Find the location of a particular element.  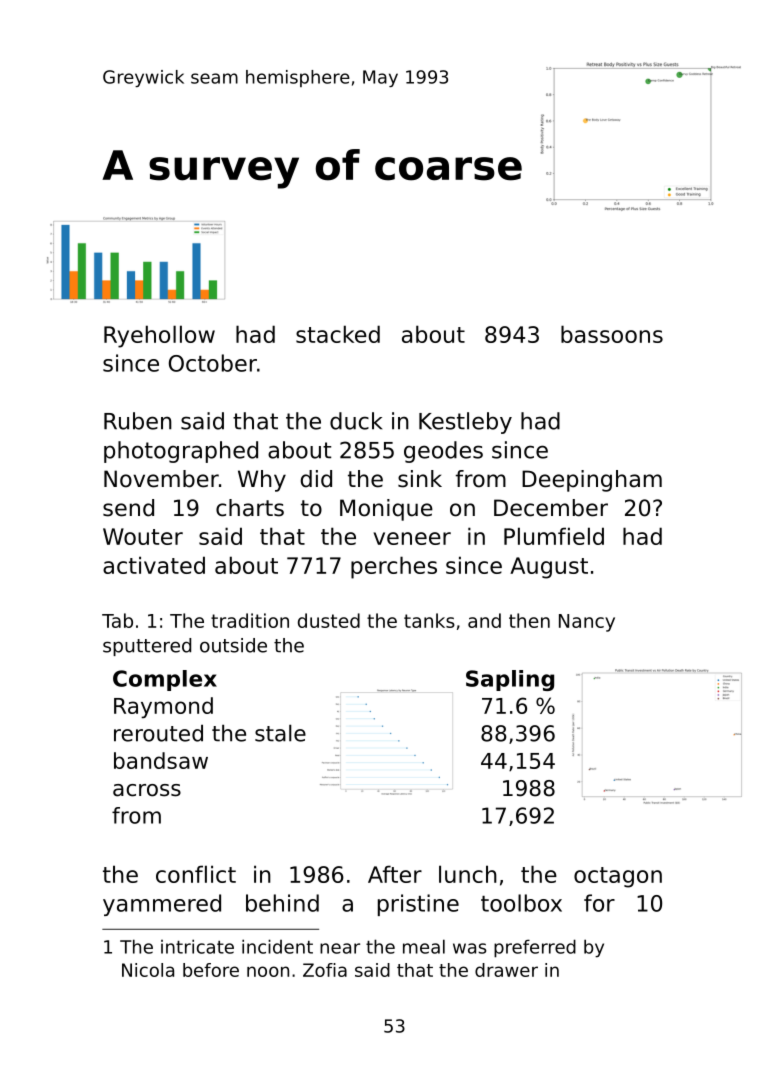

stacked is located at coordinates (338, 334).
